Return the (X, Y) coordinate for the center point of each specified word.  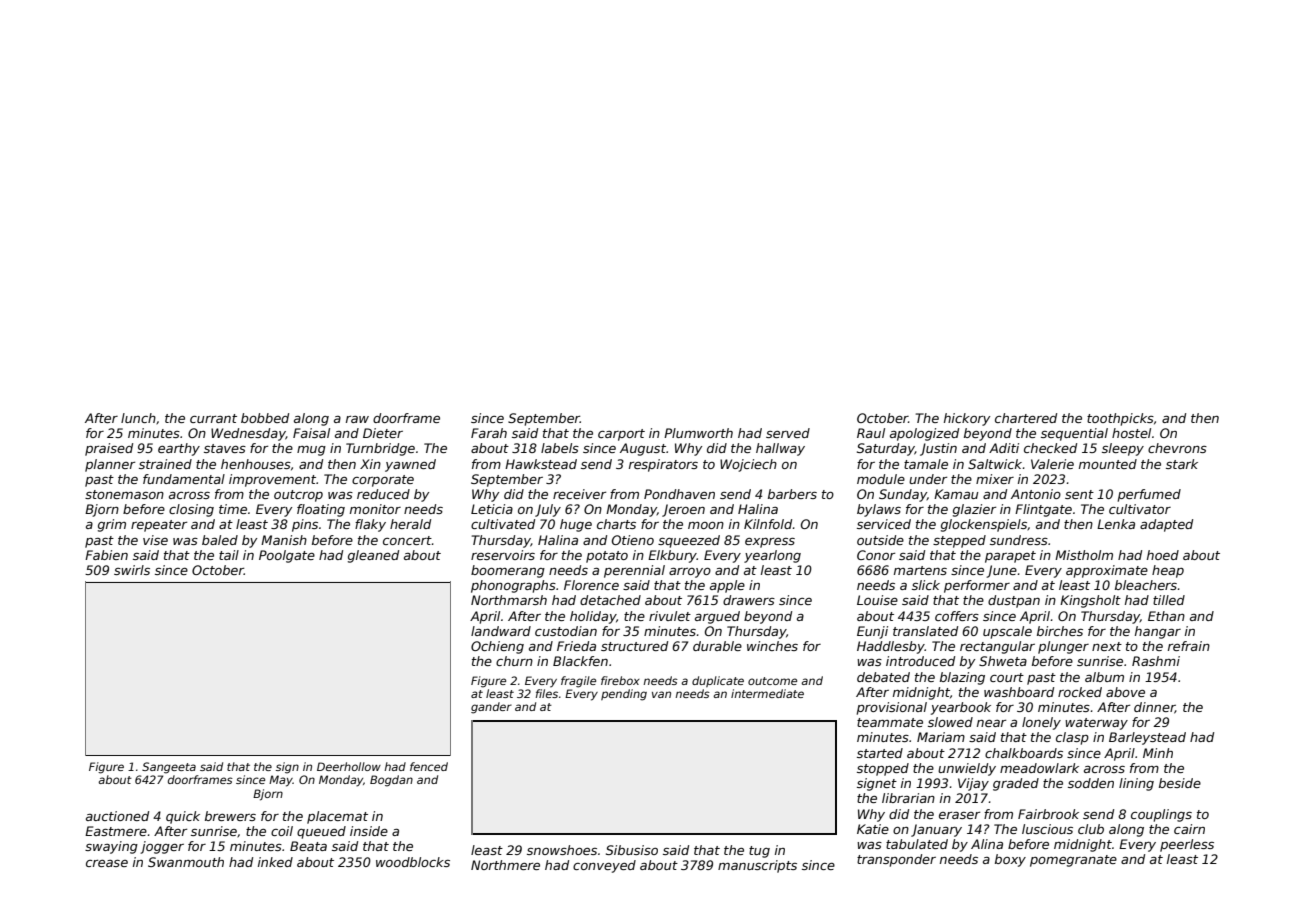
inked (275, 862)
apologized (924, 434)
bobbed (265, 418)
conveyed (604, 866)
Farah (489, 433)
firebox (620, 680)
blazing (962, 678)
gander (491, 708)
